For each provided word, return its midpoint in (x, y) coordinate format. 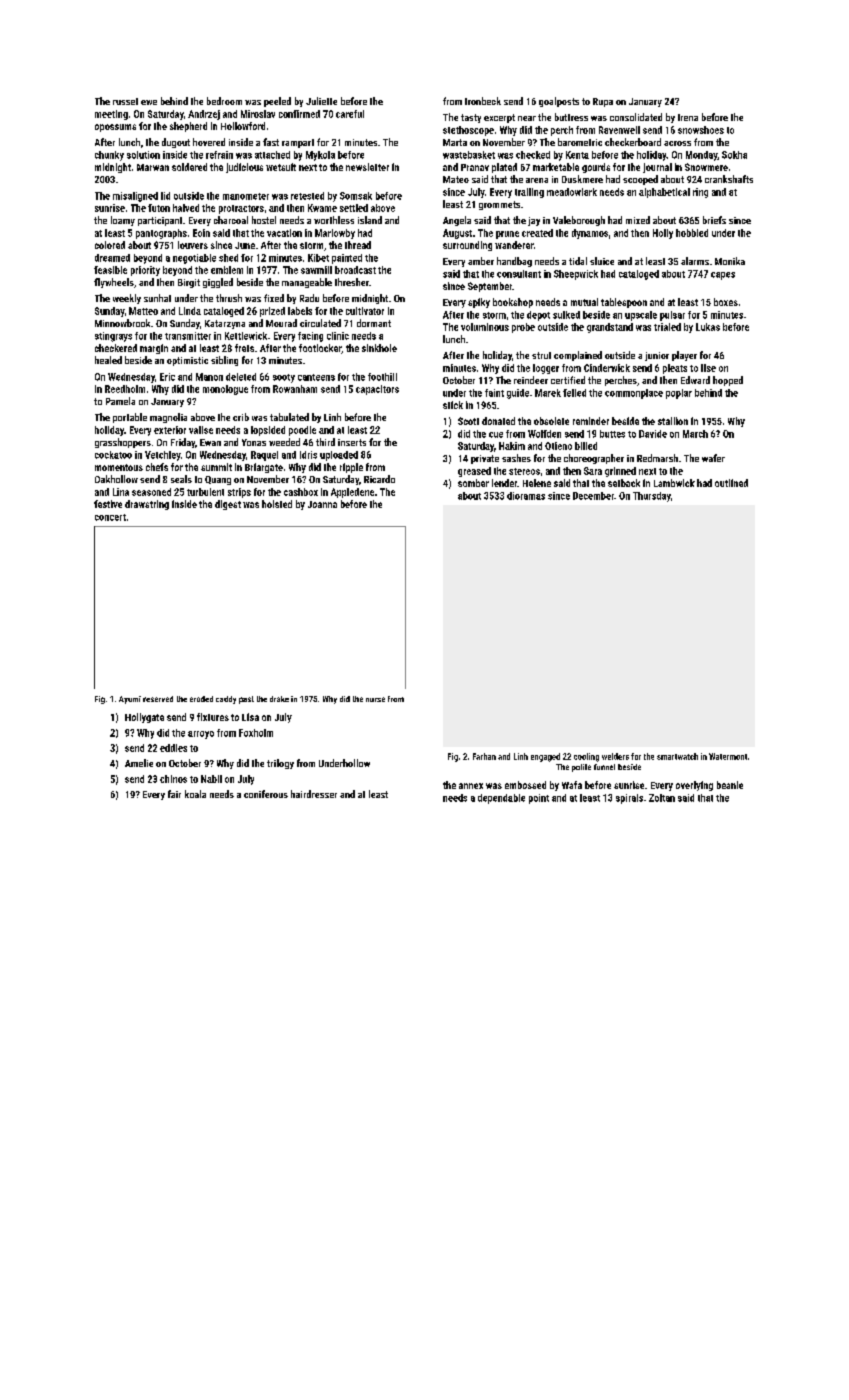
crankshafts (729, 179)
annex (471, 786)
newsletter (367, 167)
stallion (673, 421)
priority (145, 271)
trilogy (280, 764)
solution (143, 155)
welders (615, 756)
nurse (375, 699)
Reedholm (125, 389)
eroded (201, 699)
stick (453, 405)
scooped (640, 180)
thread (358, 245)
